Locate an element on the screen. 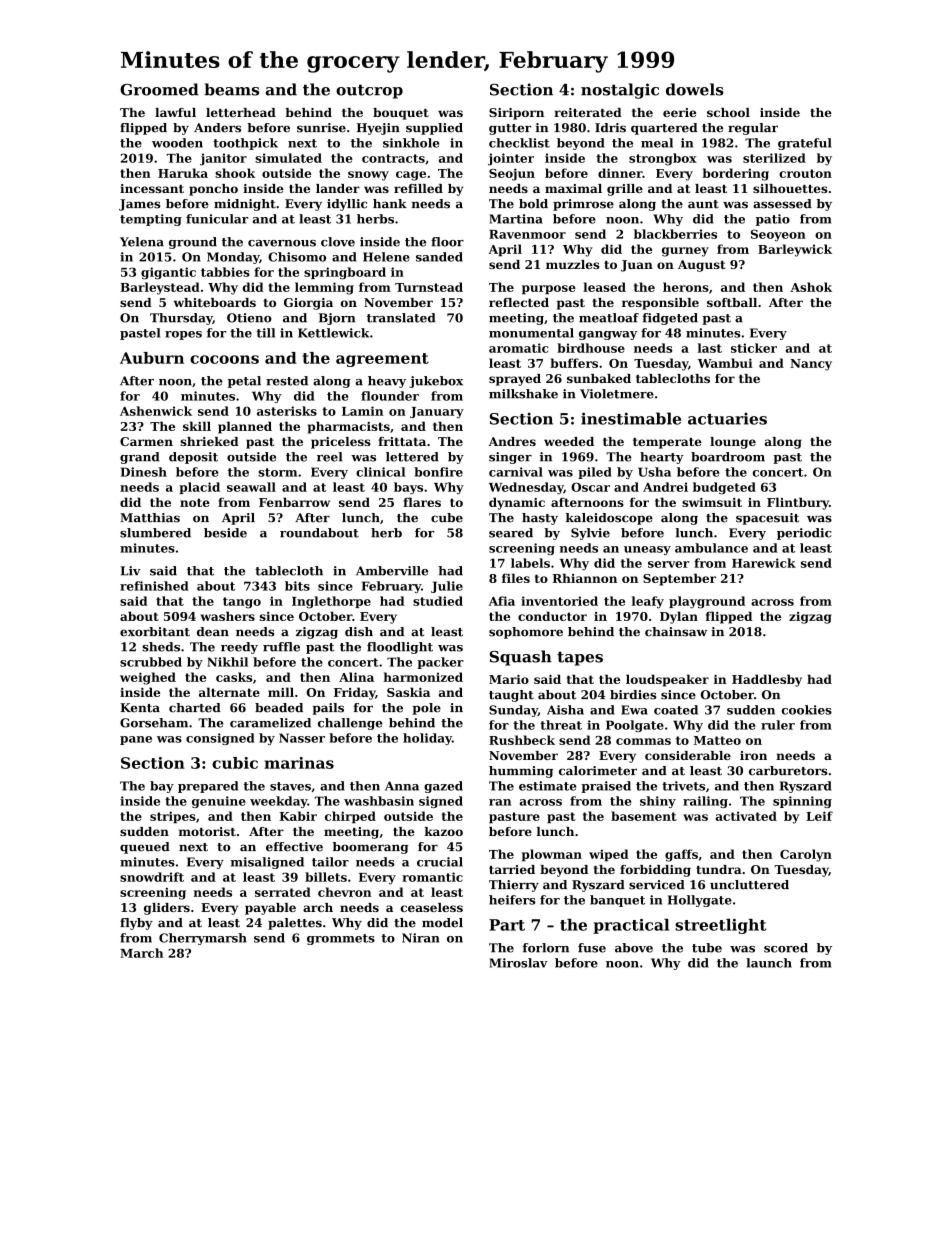 Image resolution: width=952 pixels, height=1233 pixels. outcrop is located at coordinates (369, 91).
